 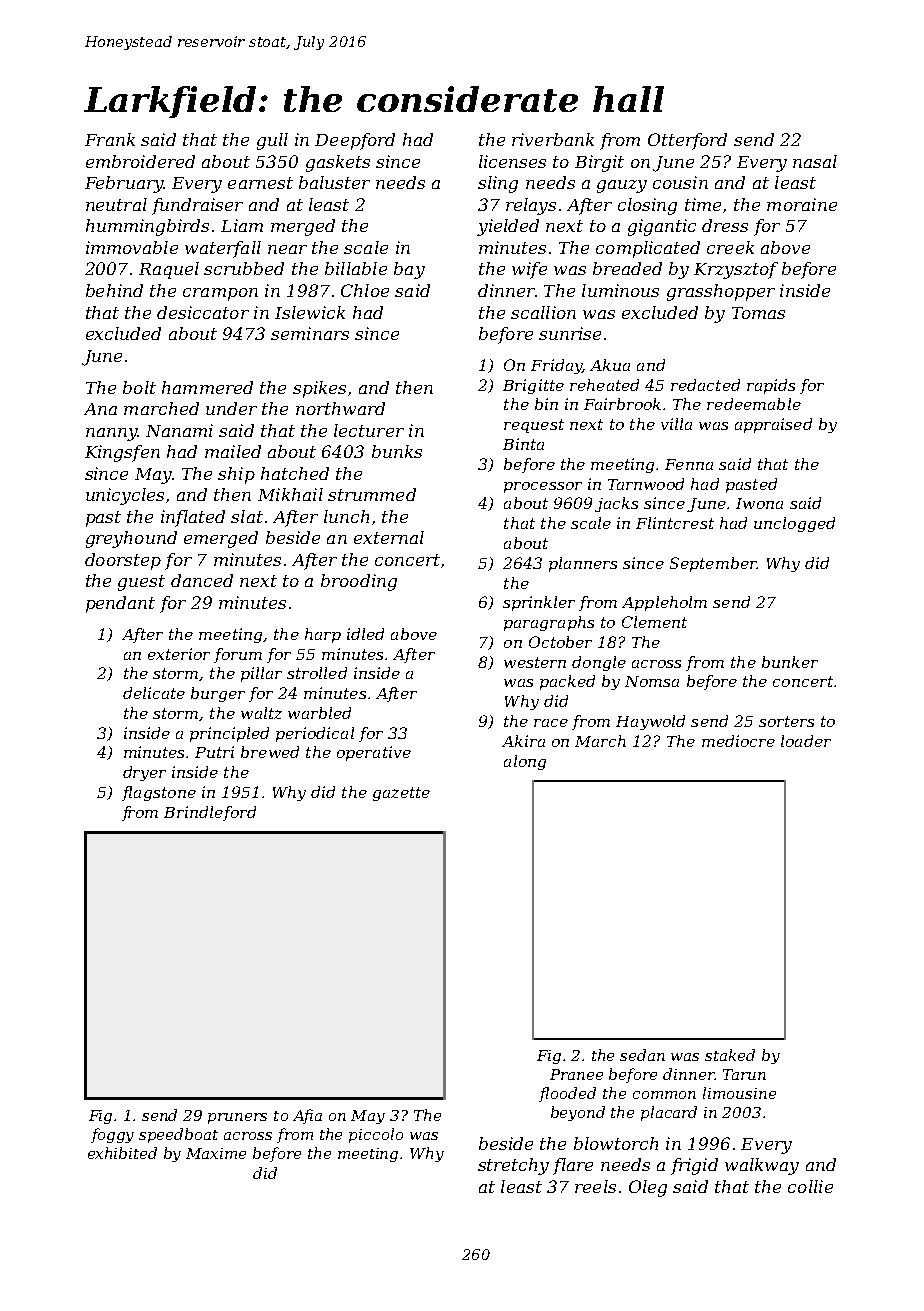 I want to click on mediocre, so click(x=738, y=741).
